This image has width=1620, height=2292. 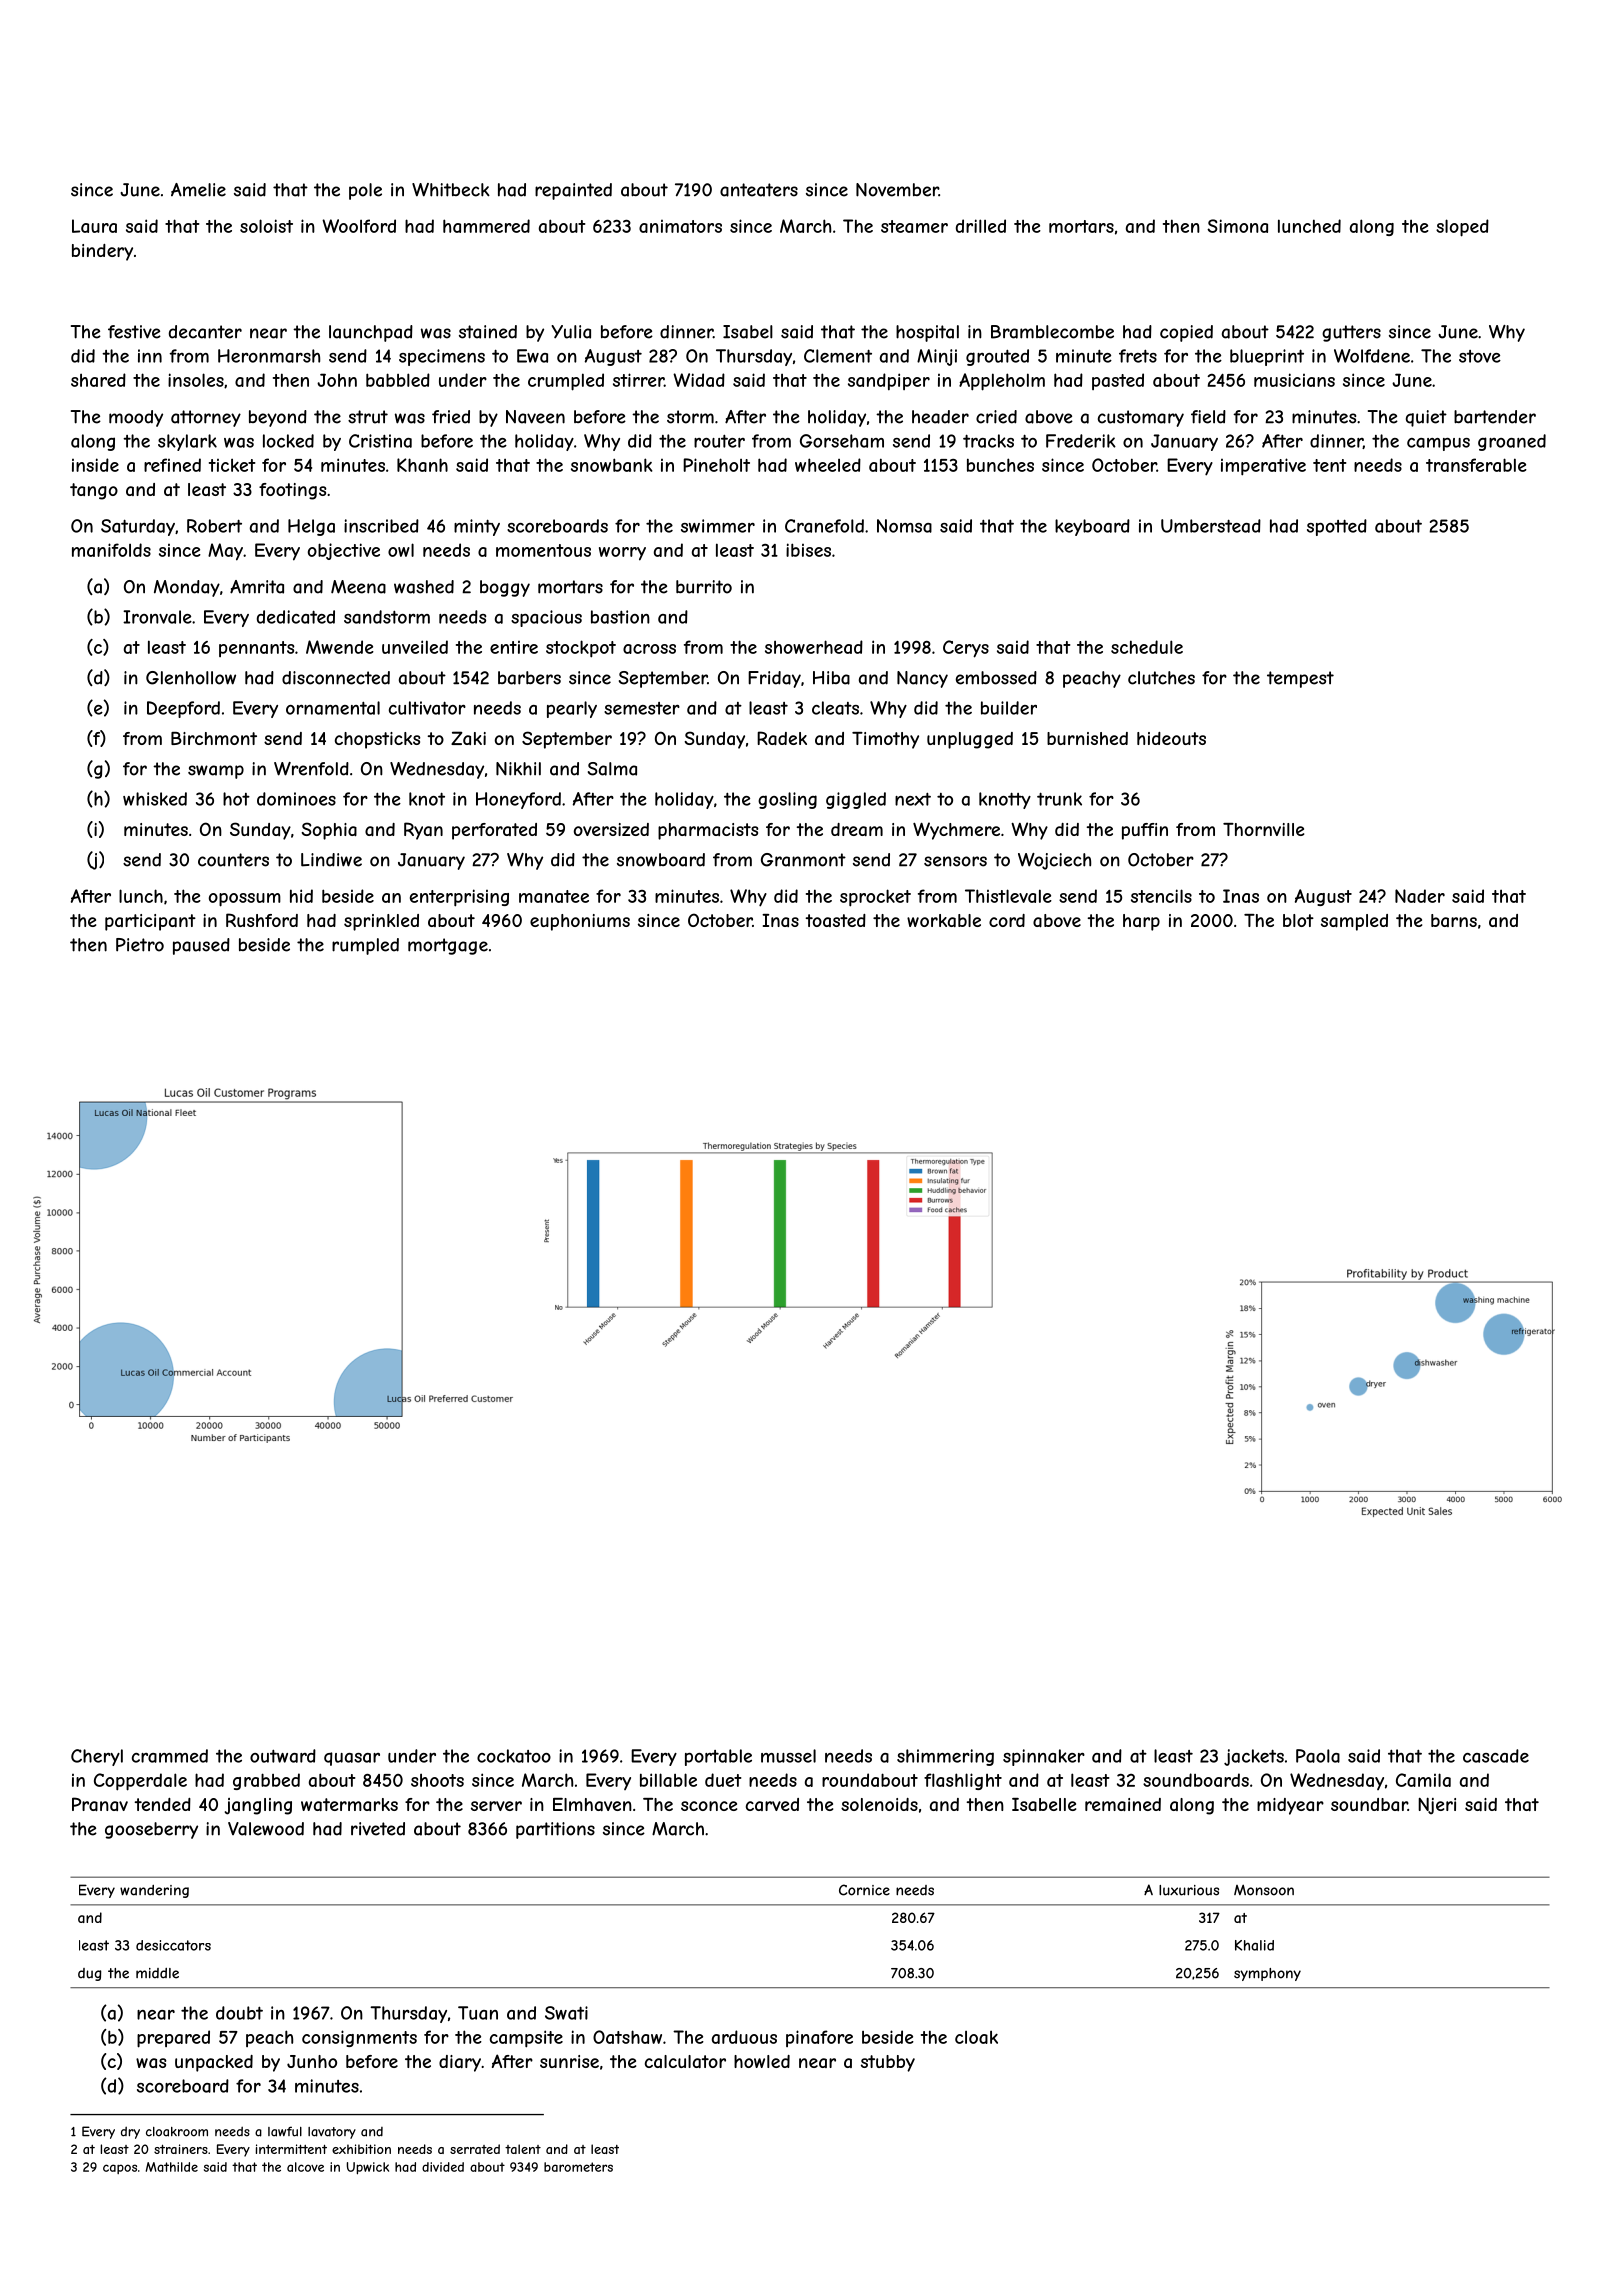 What do you see at coordinates (157, 617) in the image?
I see `Ironvale` at bounding box center [157, 617].
